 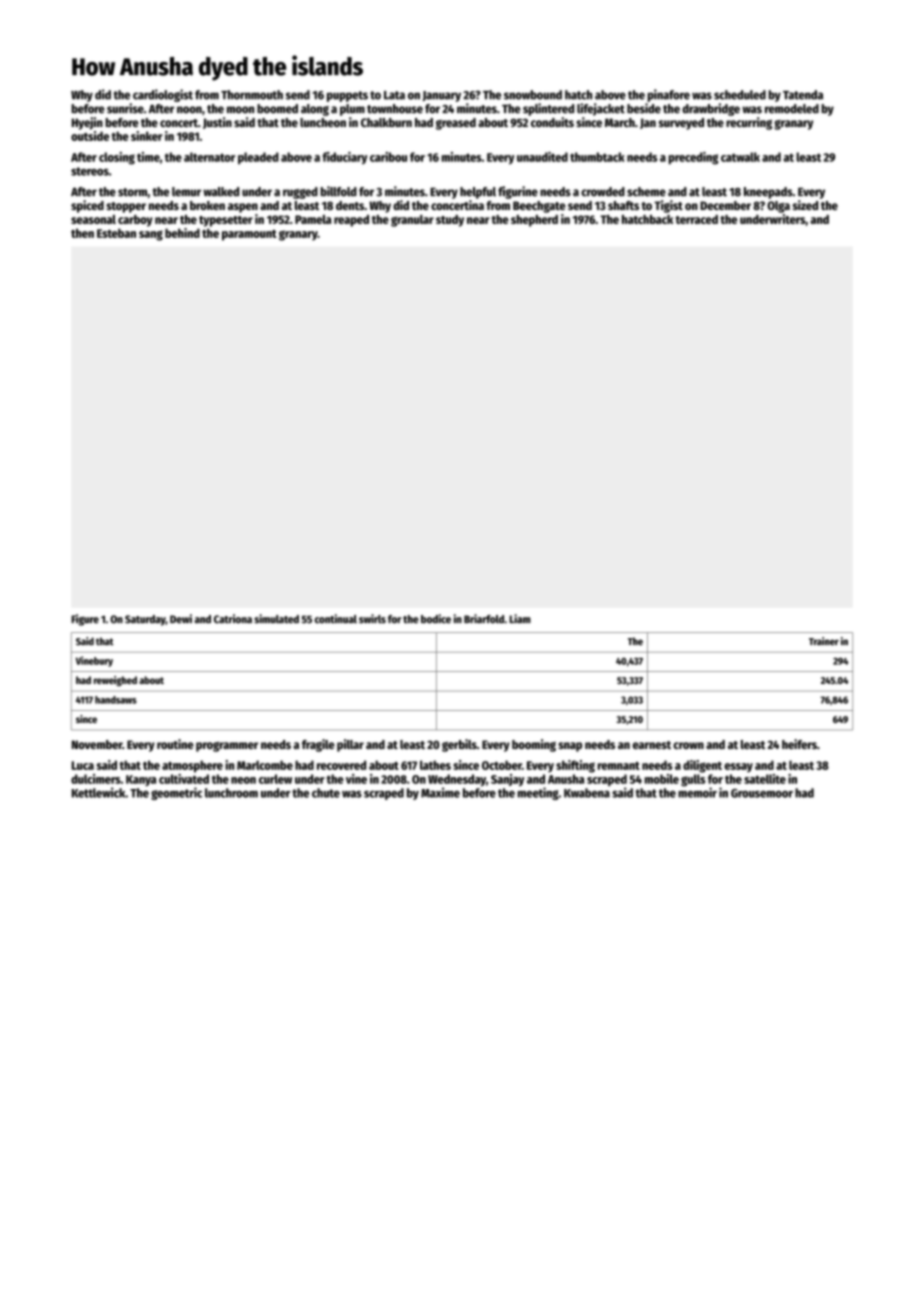 I want to click on memoir, so click(x=697, y=792).
